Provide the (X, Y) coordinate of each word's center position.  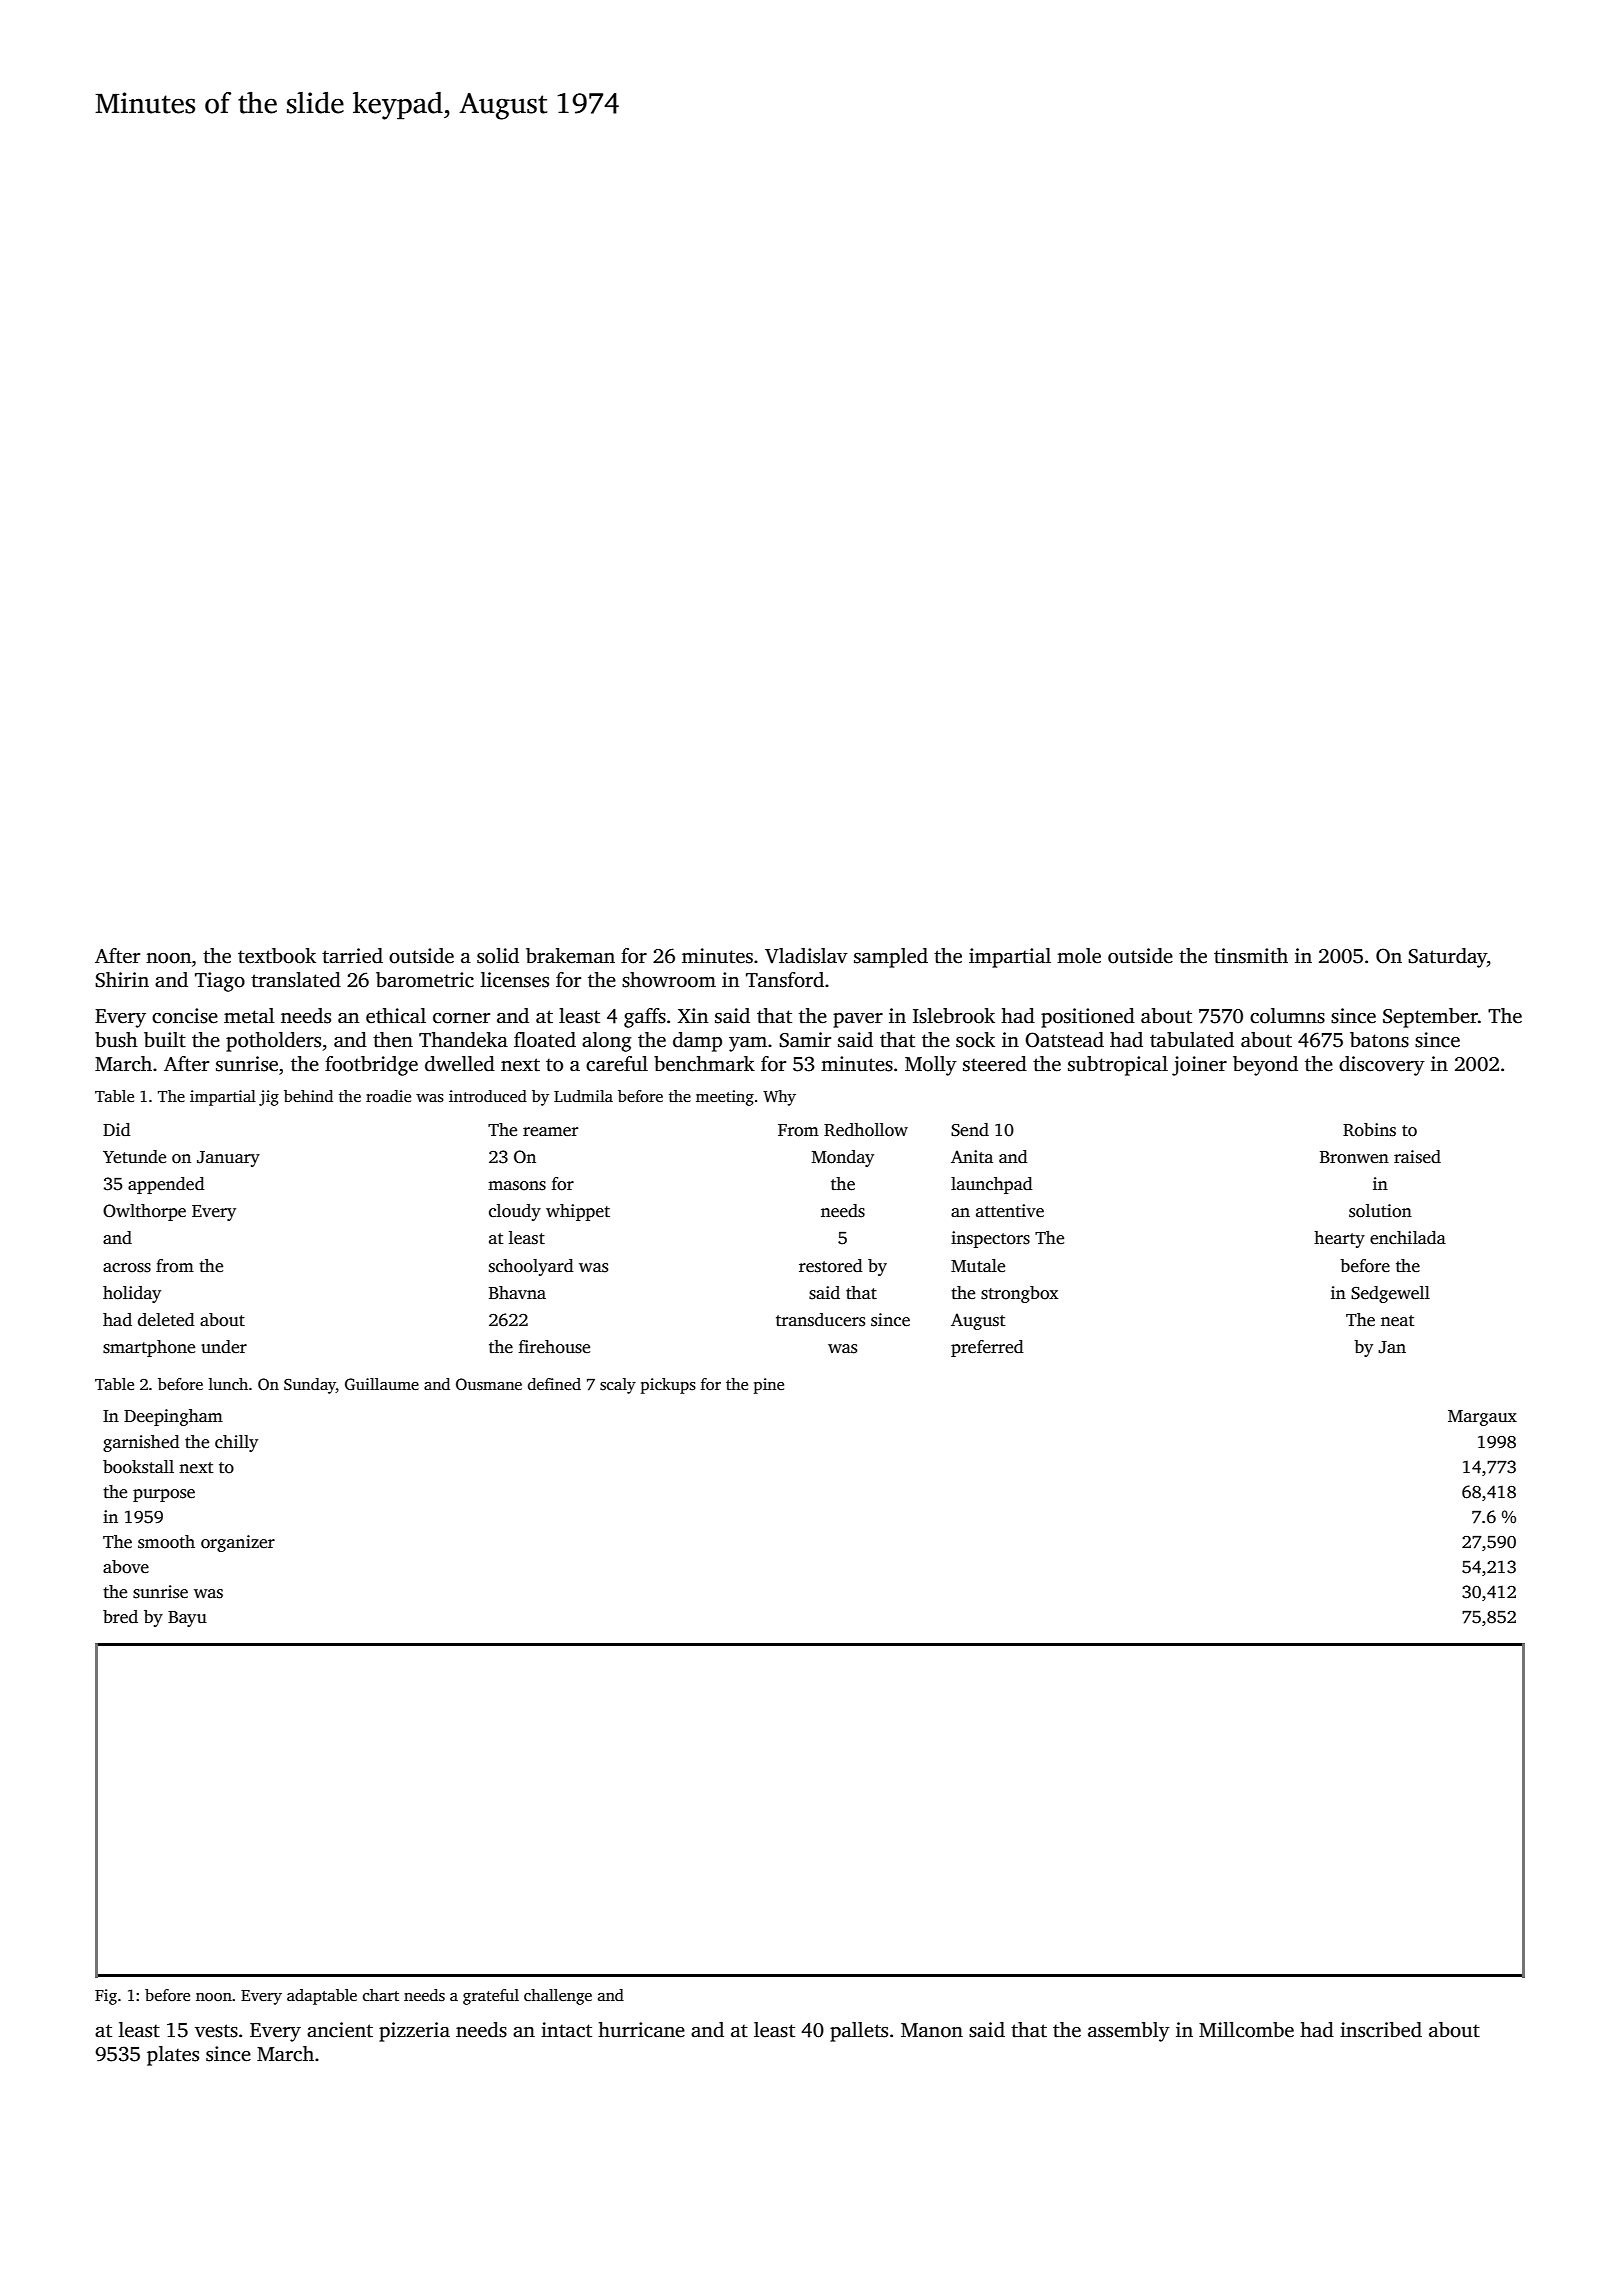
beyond (1265, 1066)
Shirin (122, 980)
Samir (805, 1040)
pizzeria (414, 2032)
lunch (228, 1384)
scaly (618, 1386)
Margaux (1482, 1418)
